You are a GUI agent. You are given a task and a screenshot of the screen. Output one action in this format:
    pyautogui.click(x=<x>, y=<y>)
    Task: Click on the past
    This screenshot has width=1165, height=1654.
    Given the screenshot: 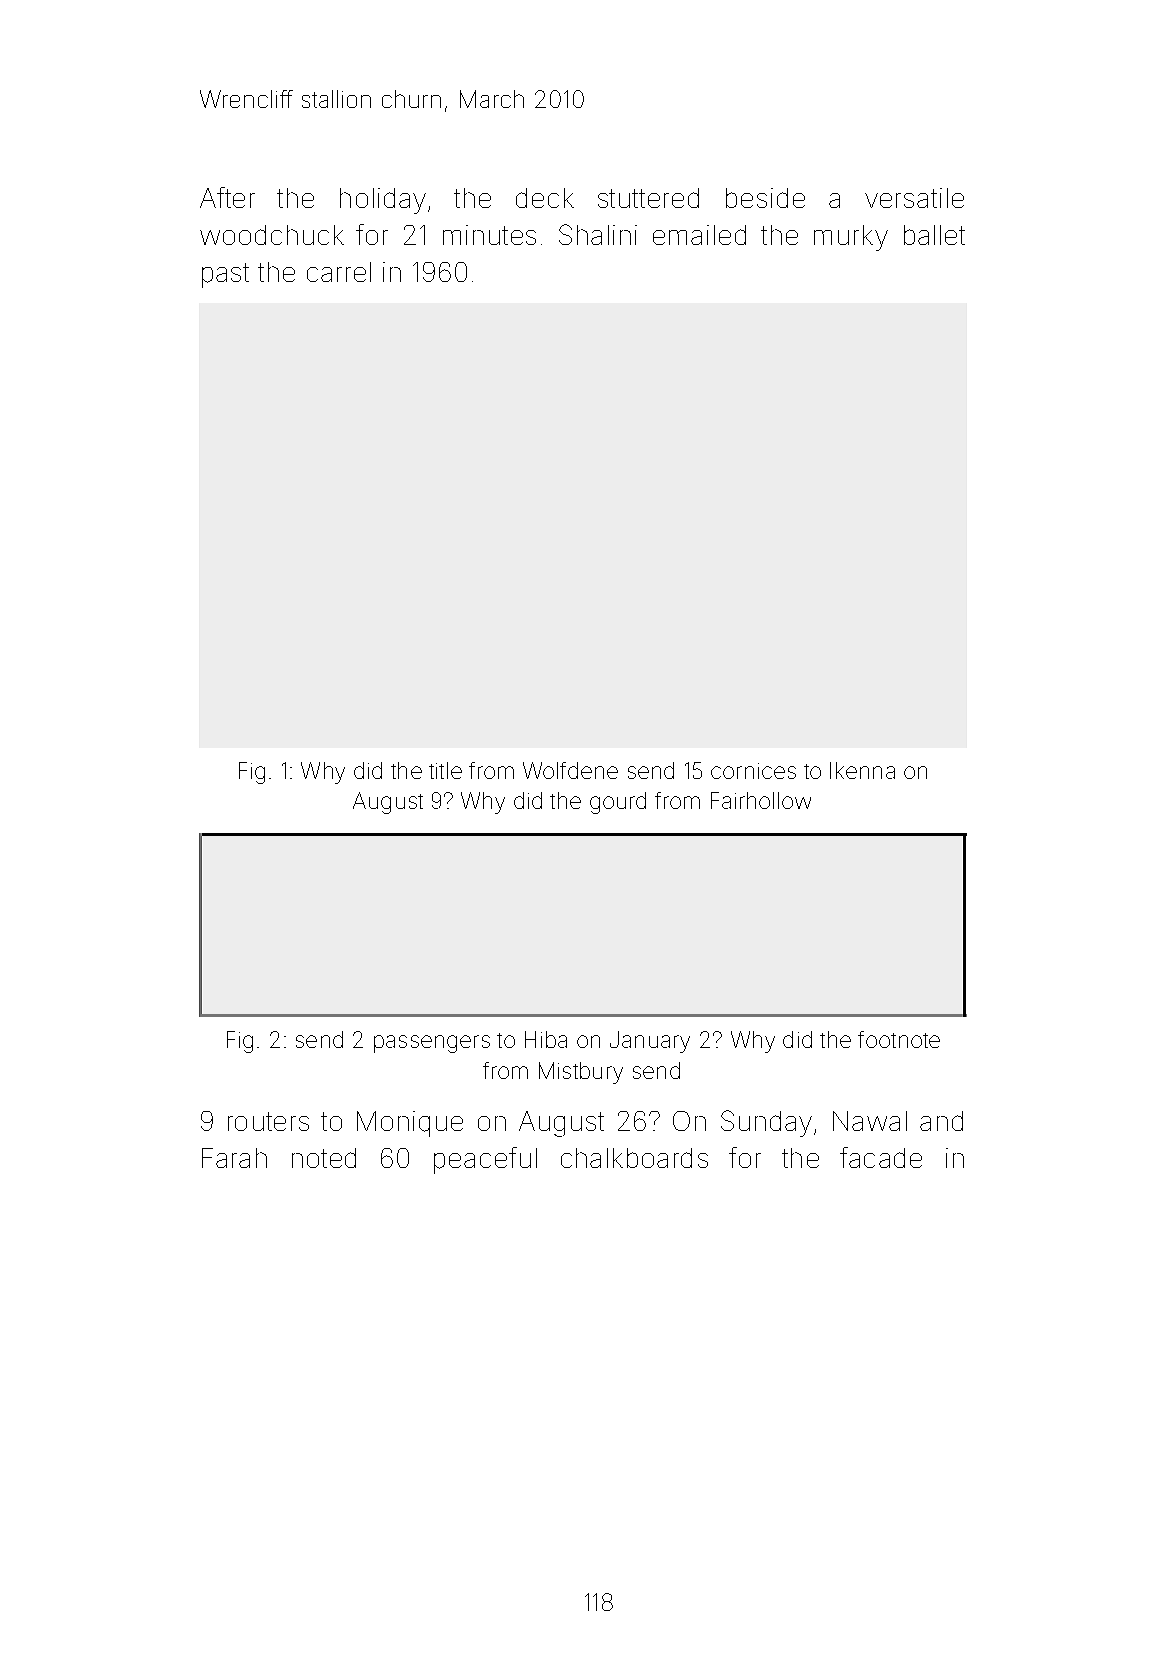 What is the action you would take?
    pyautogui.click(x=225, y=275)
